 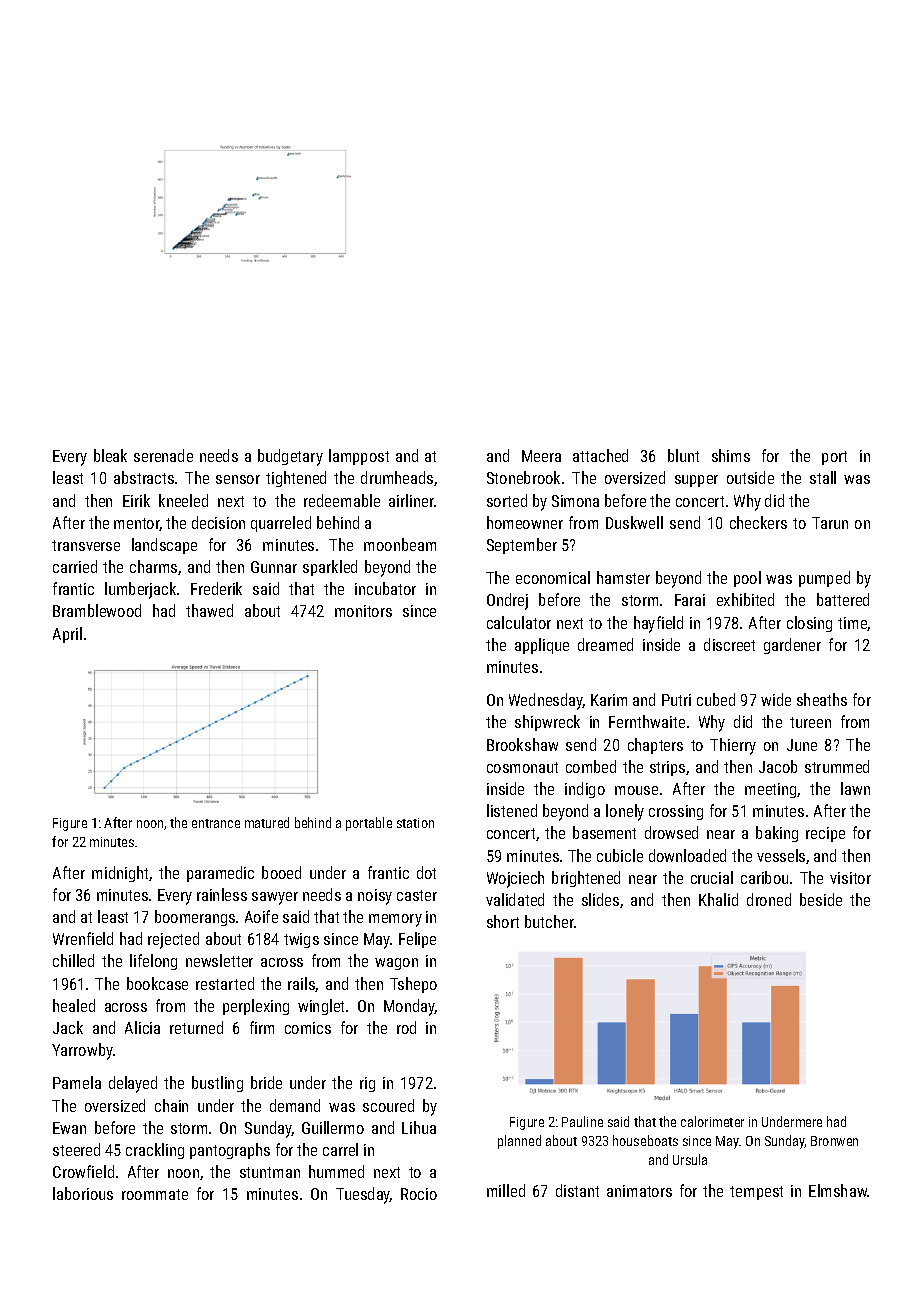 I want to click on thawed, so click(x=209, y=610).
